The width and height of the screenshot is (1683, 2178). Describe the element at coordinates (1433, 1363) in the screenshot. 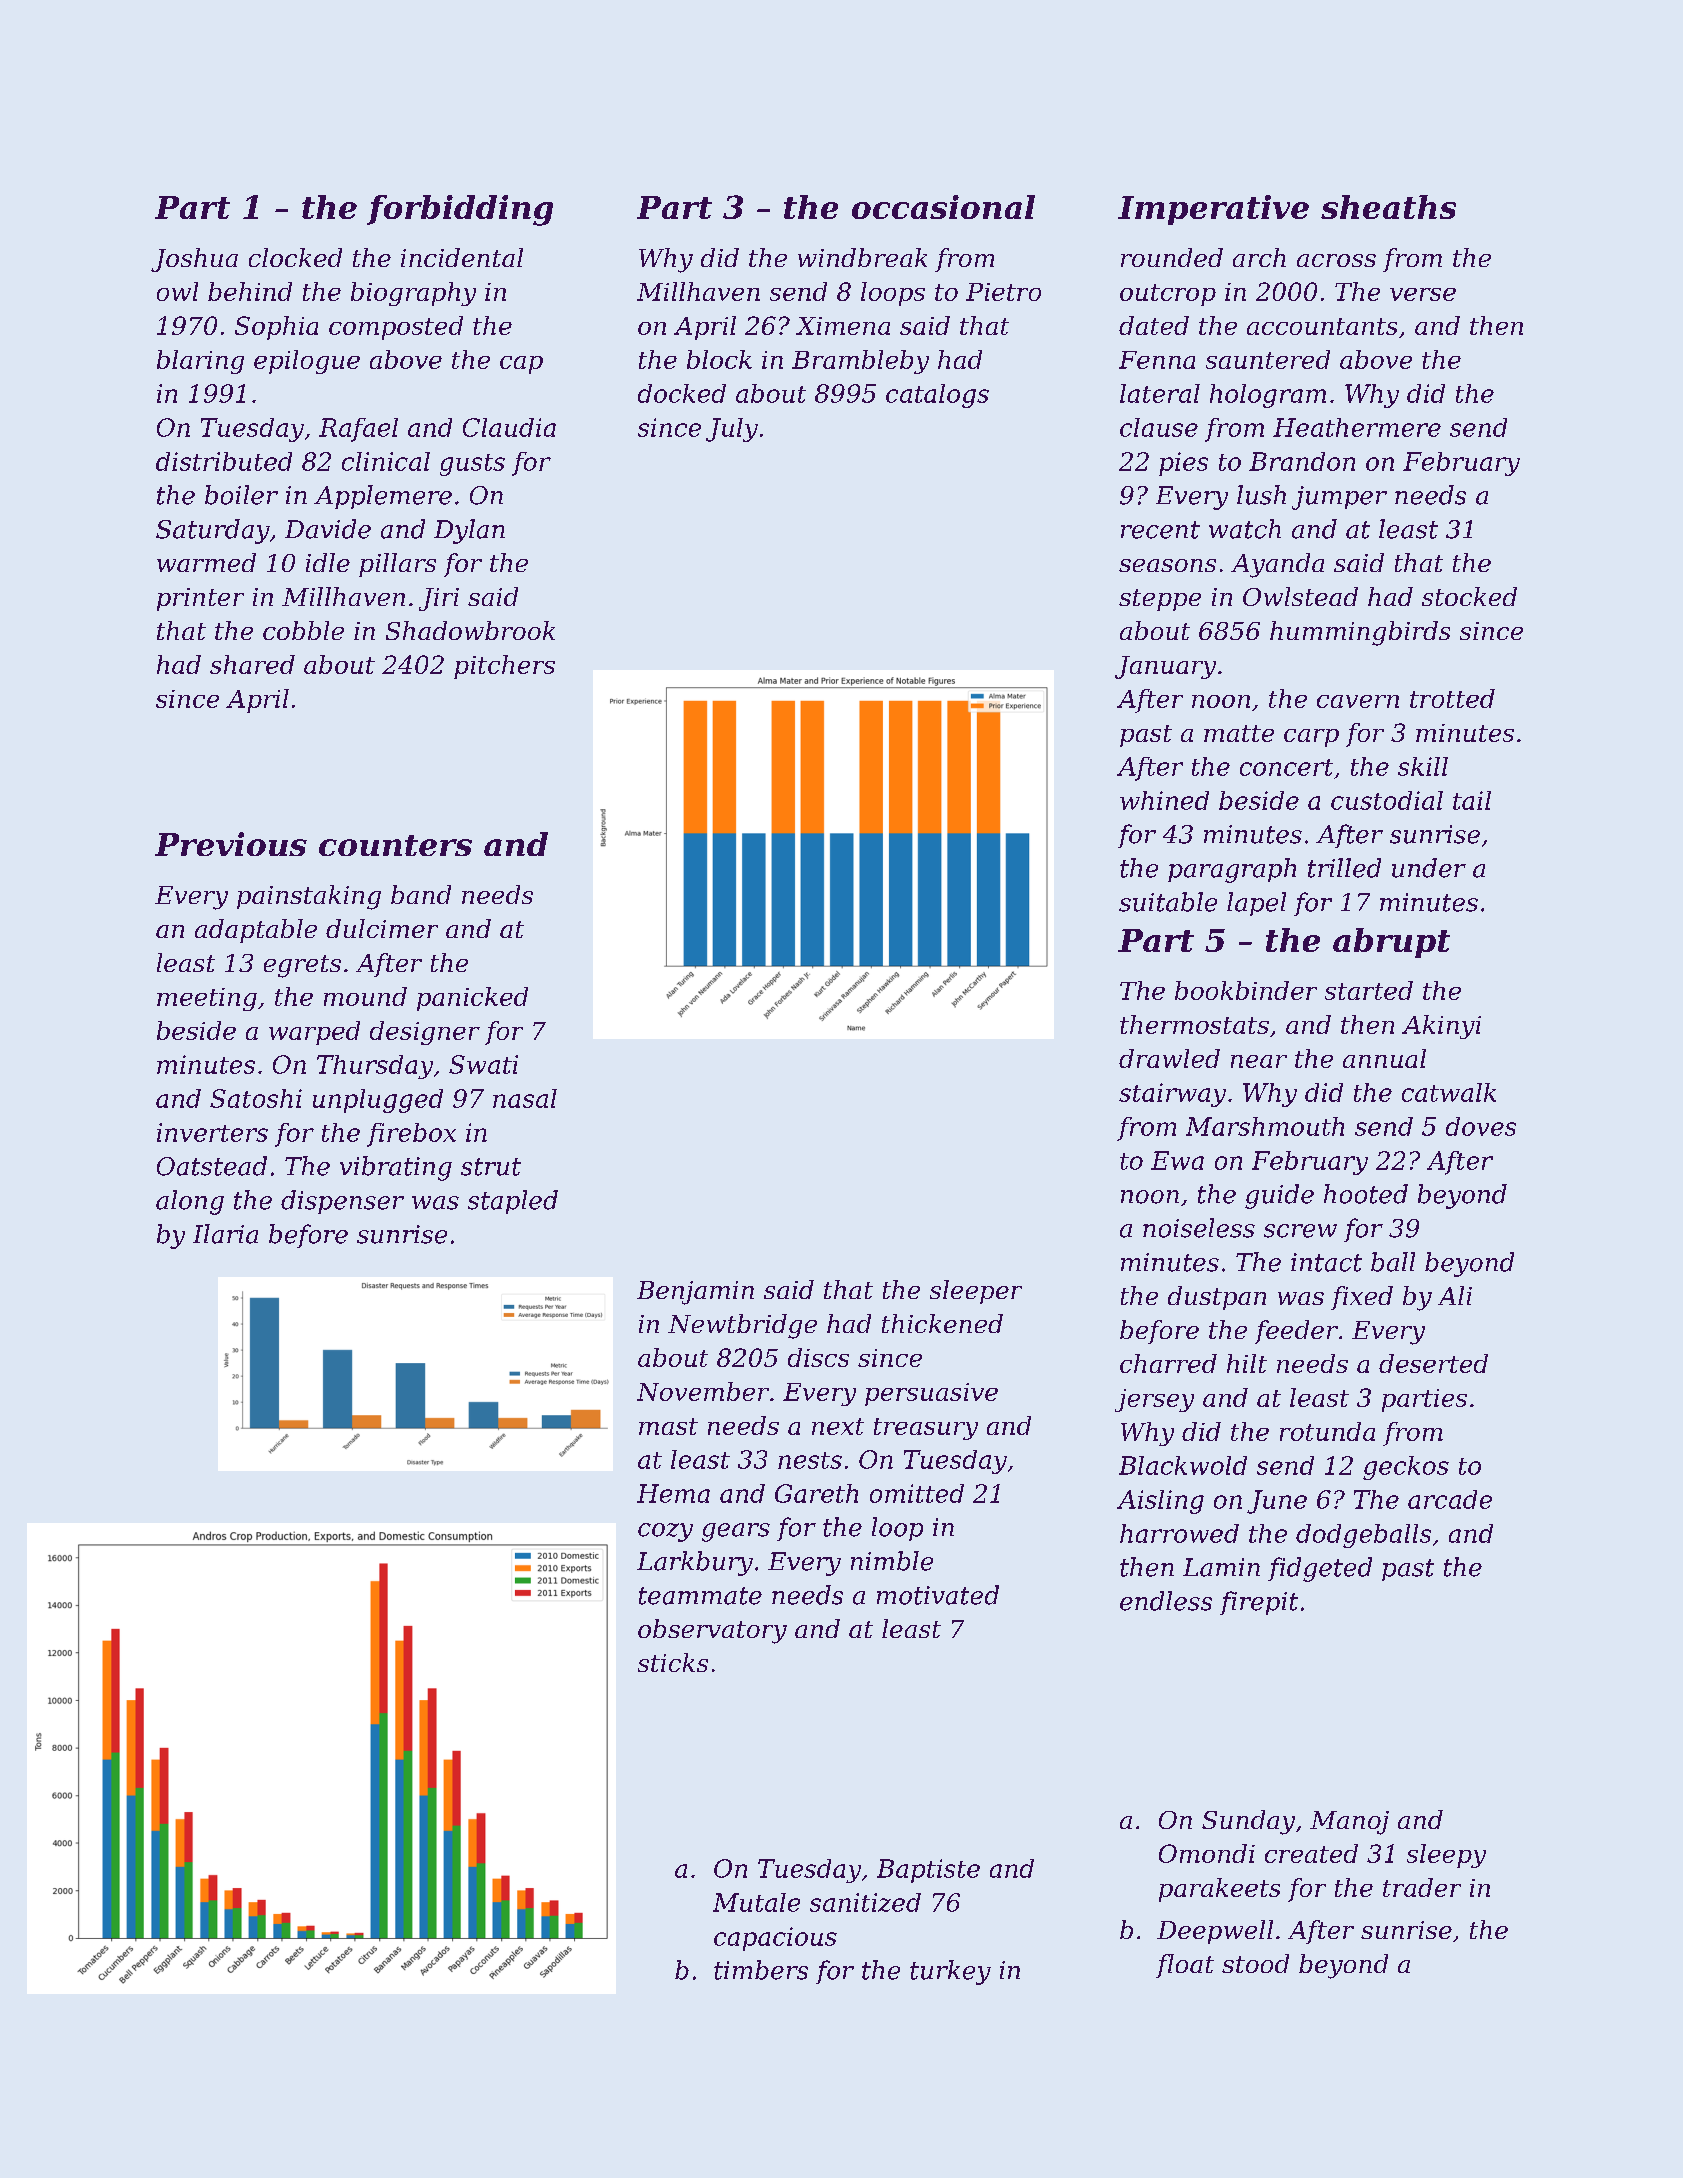

I see `deserted` at that location.
